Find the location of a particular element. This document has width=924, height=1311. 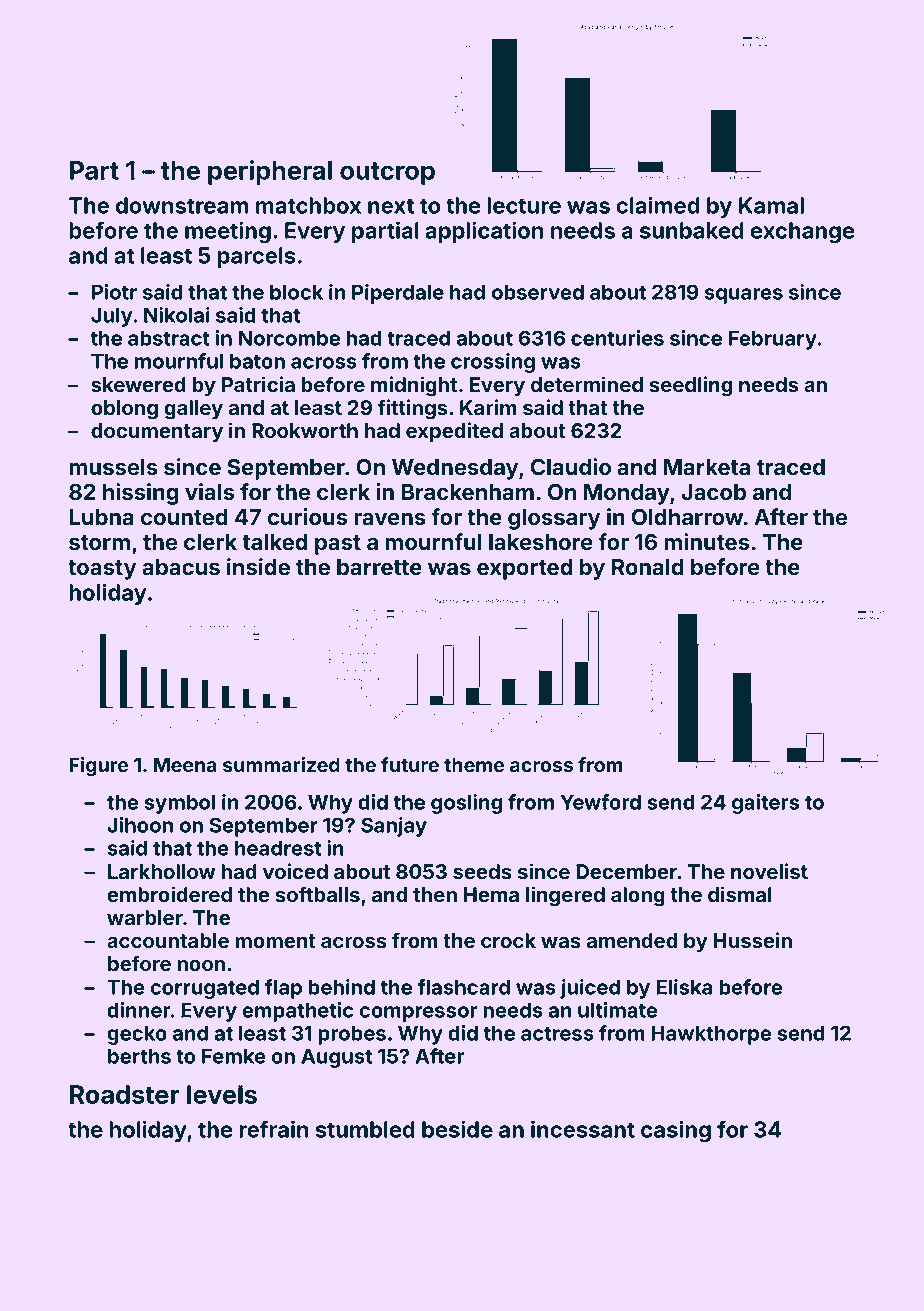

Ronald is located at coordinates (648, 567).
